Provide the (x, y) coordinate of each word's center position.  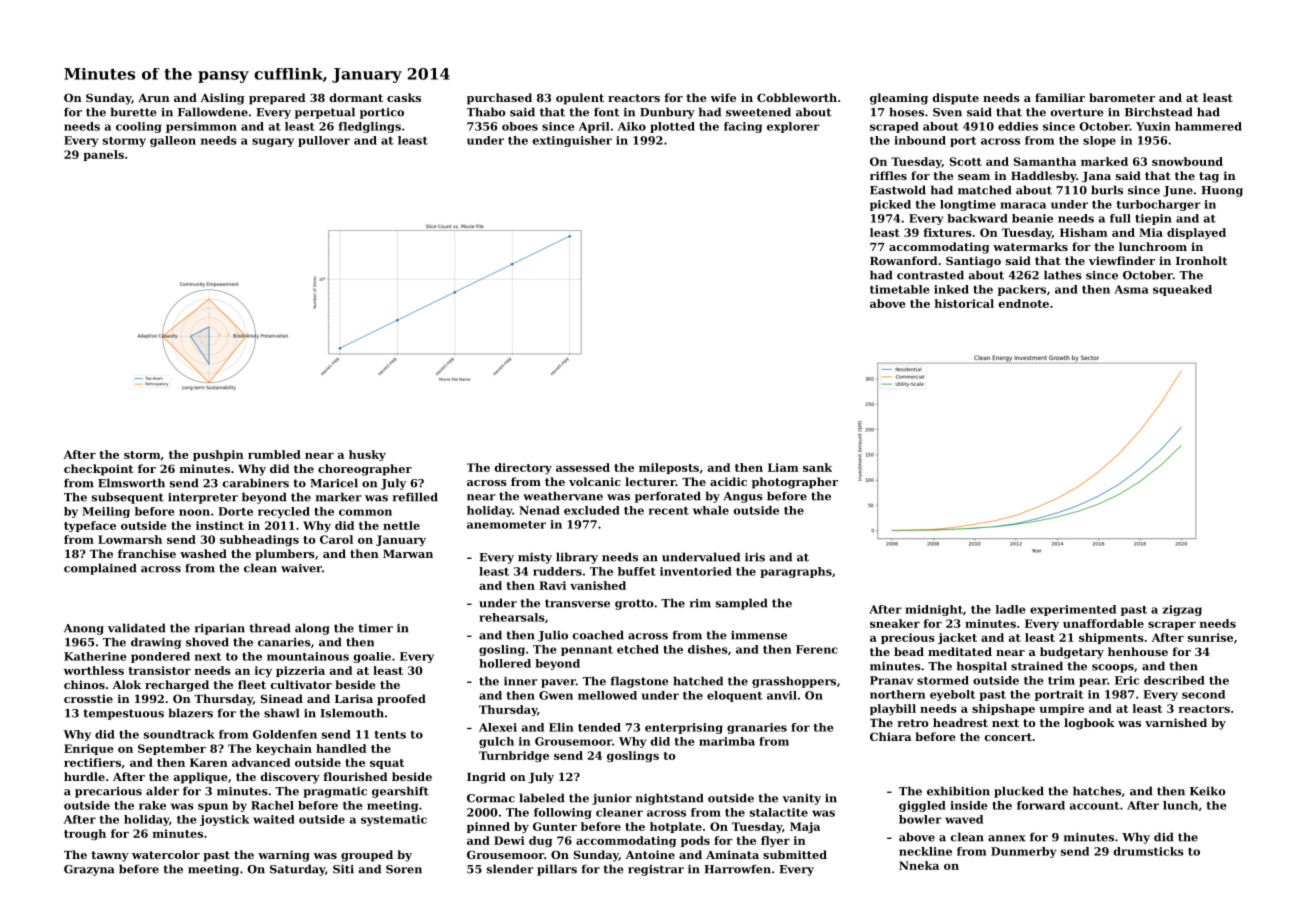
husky (367, 455)
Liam (783, 467)
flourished (355, 776)
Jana (1096, 177)
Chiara (890, 736)
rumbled (274, 454)
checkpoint (98, 470)
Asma (1131, 289)
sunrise (1210, 637)
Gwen (556, 695)
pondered (160, 657)
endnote (1024, 303)
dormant (356, 97)
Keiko (1208, 791)
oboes (520, 126)
